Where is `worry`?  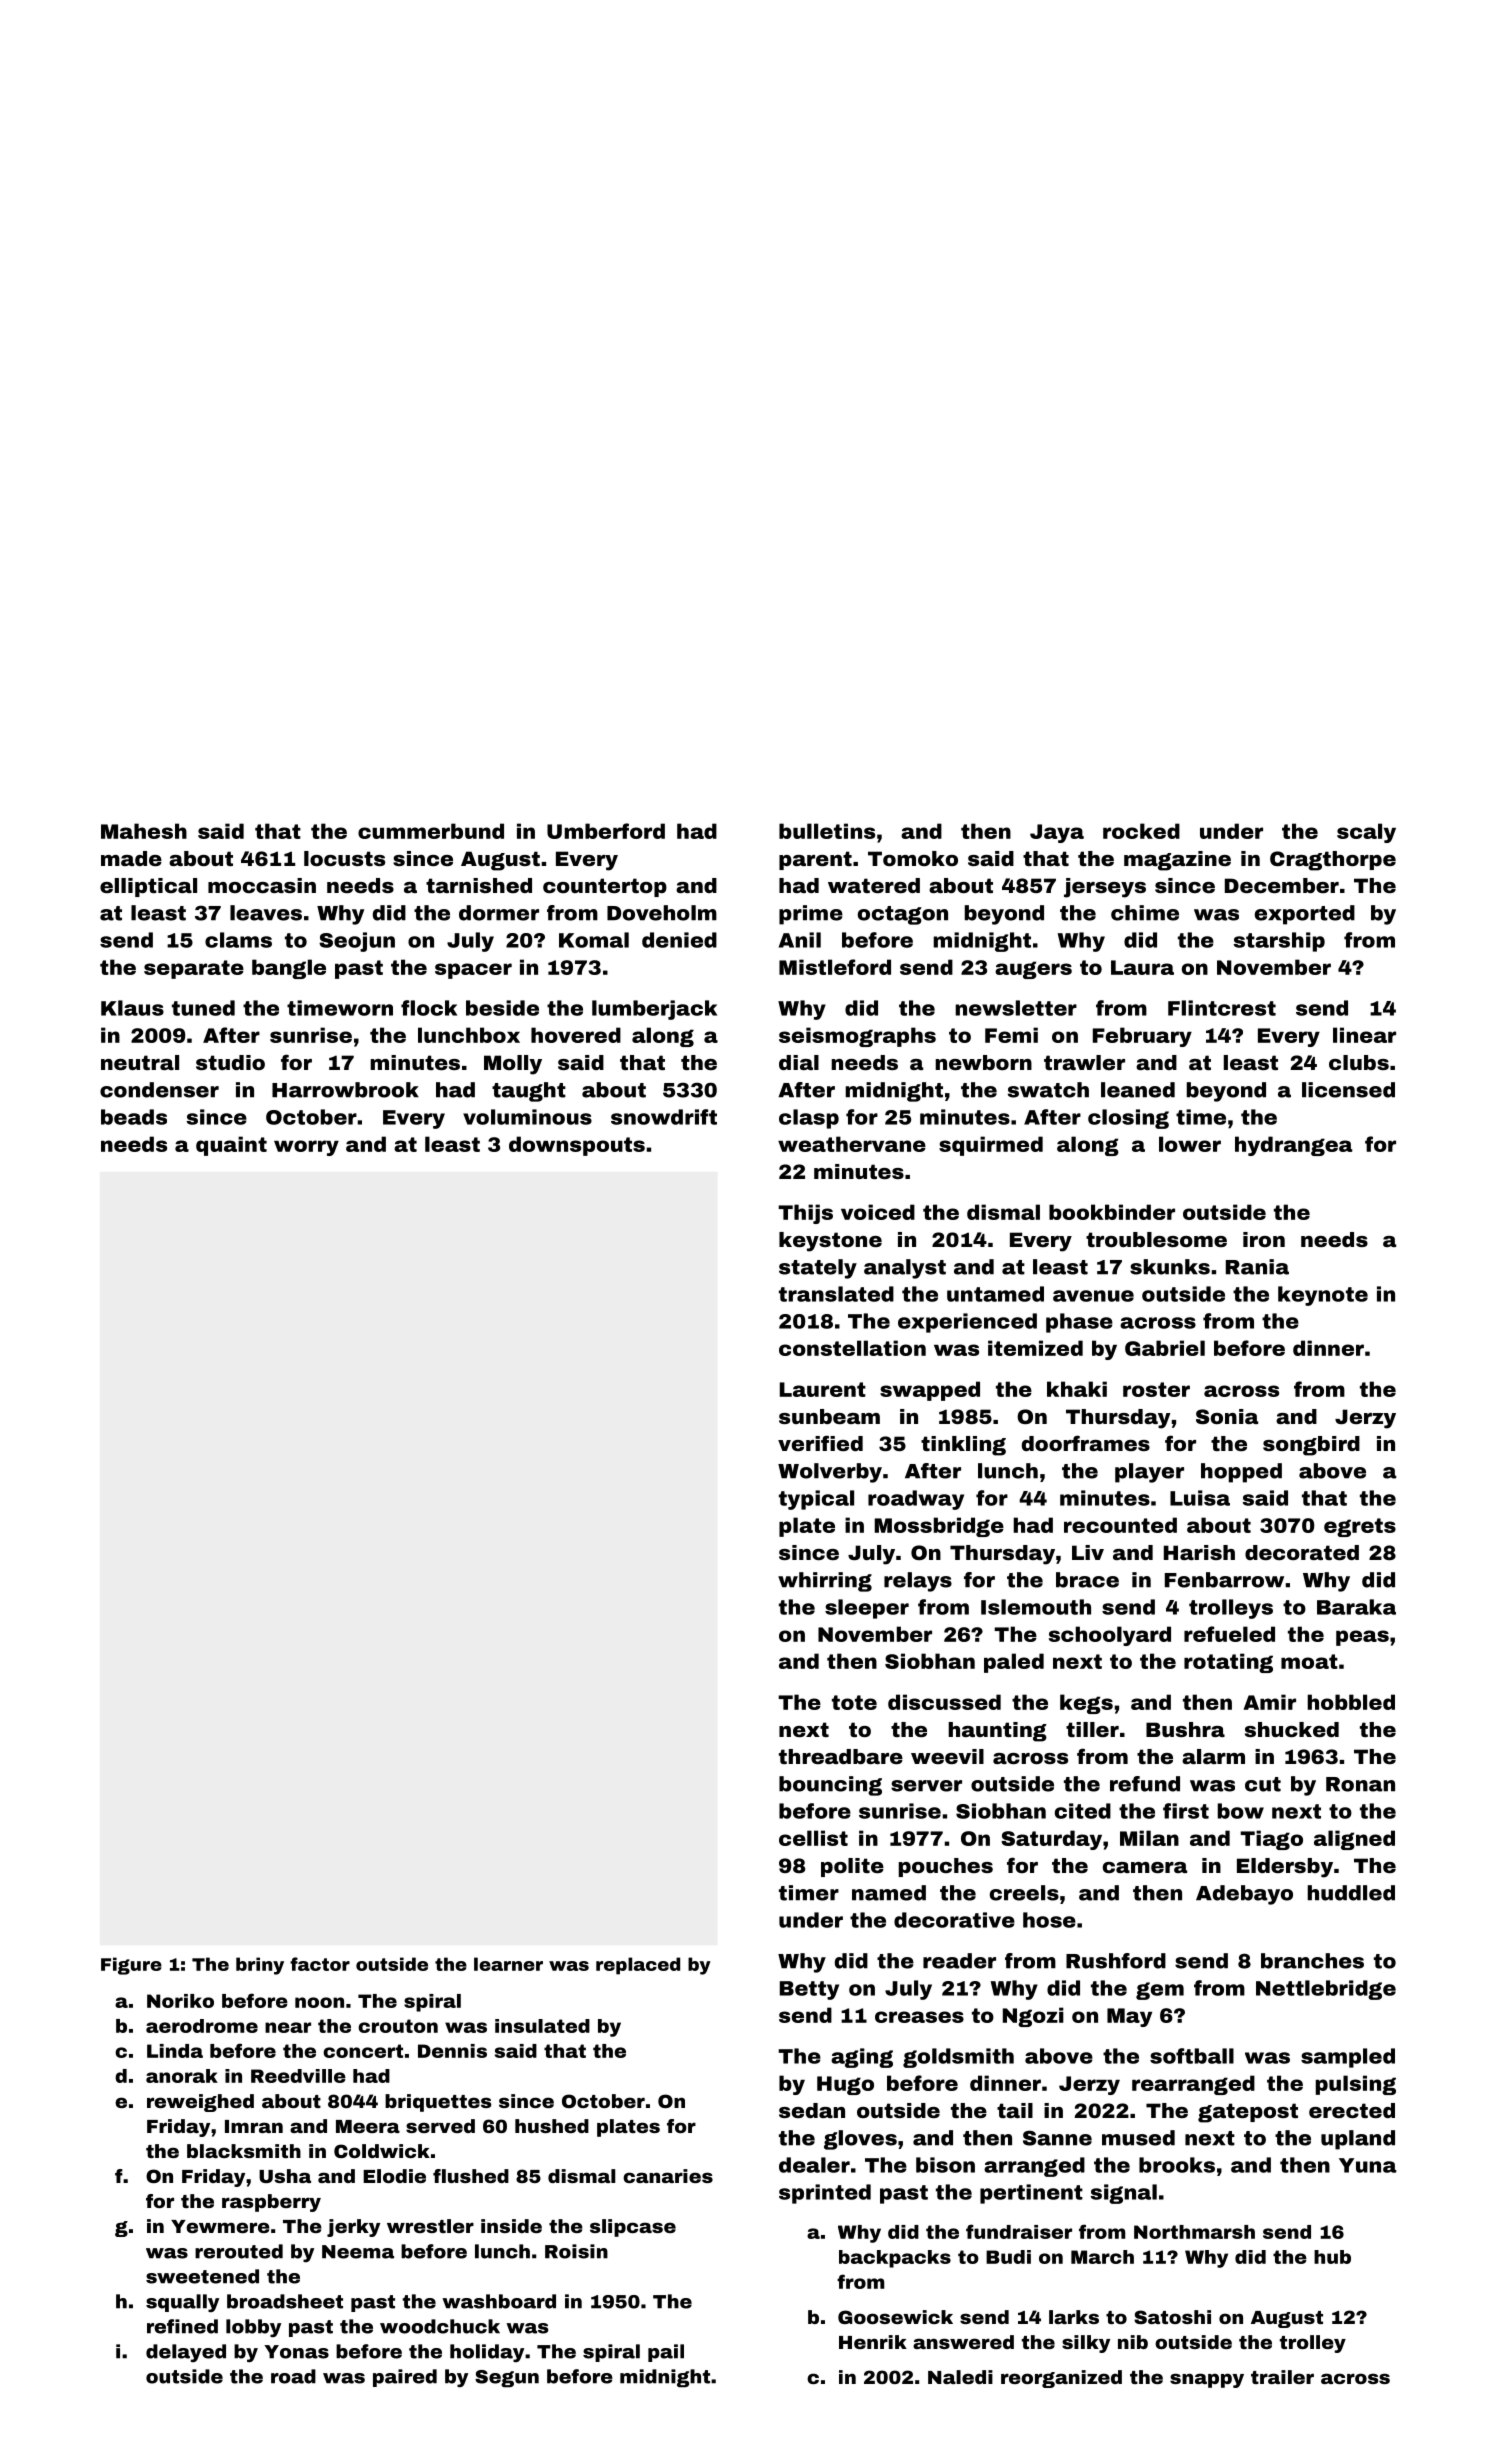 worry is located at coordinates (306, 1148).
